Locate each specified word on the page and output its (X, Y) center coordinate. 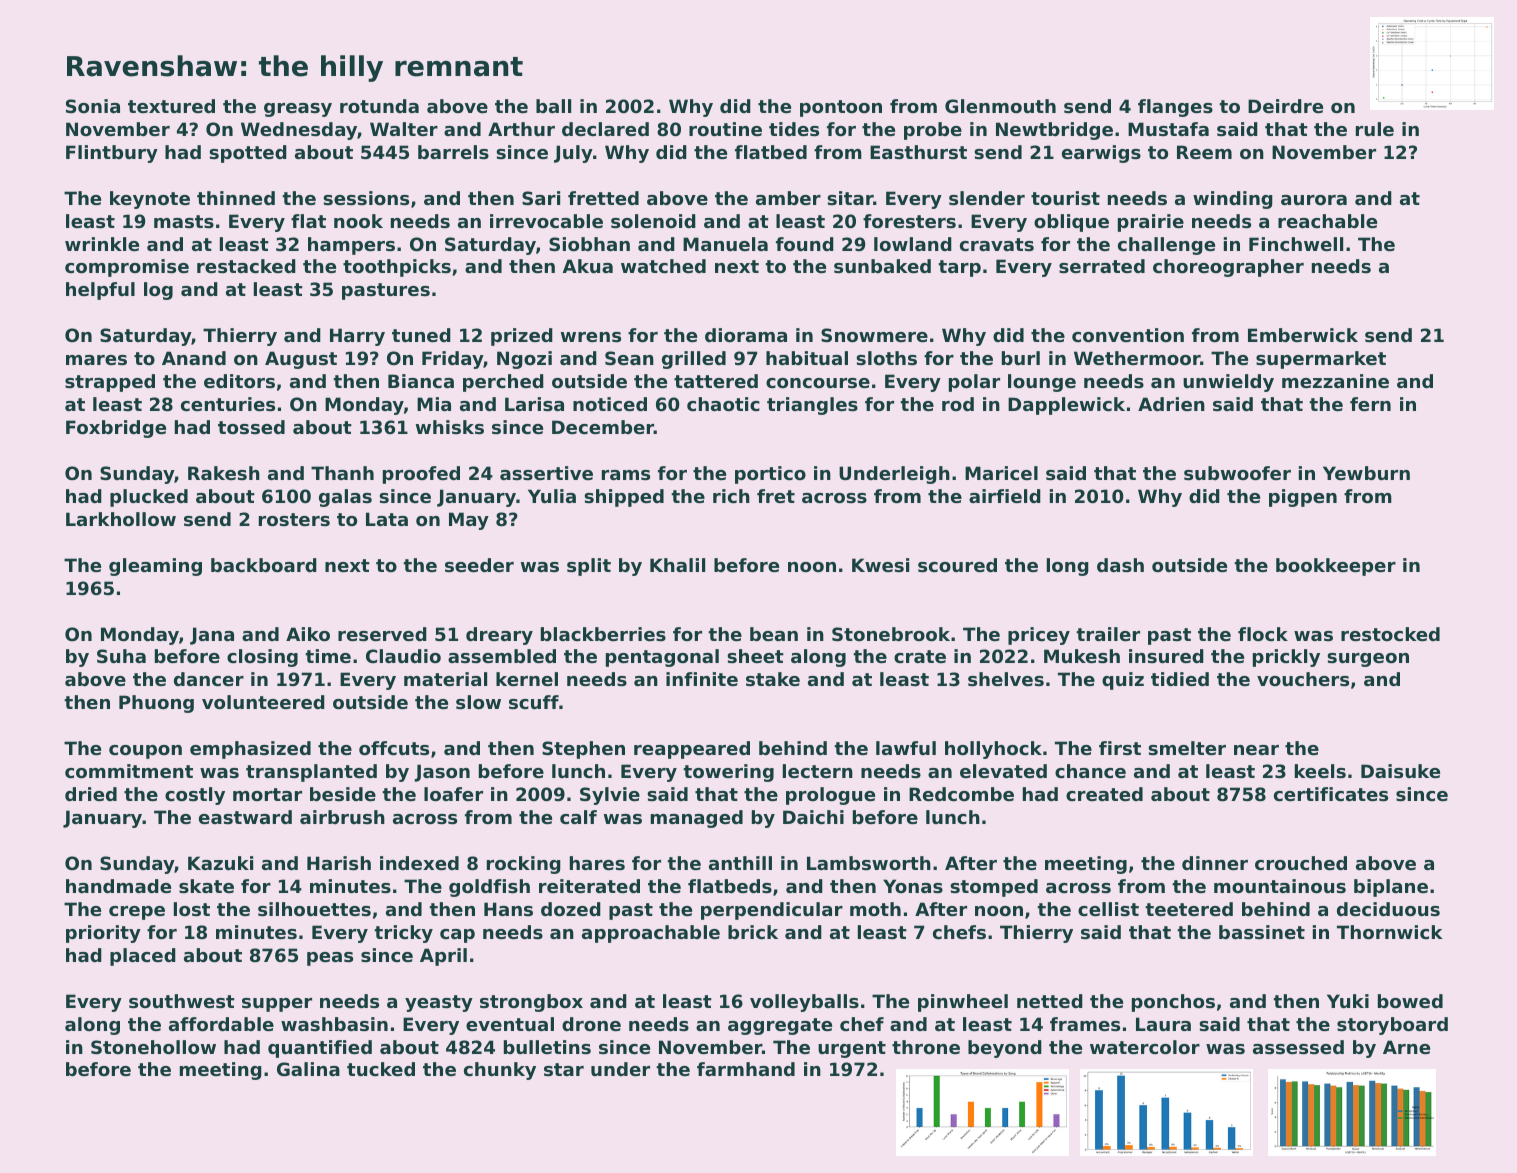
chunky (500, 1071)
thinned (236, 198)
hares (597, 863)
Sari (541, 198)
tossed (251, 427)
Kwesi (880, 565)
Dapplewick (1066, 406)
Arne (1406, 1047)
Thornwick (1390, 932)
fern (1370, 404)
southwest (182, 1001)
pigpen (1303, 498)
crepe (137, 913)
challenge (1166, 246)
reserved (382, 634)
